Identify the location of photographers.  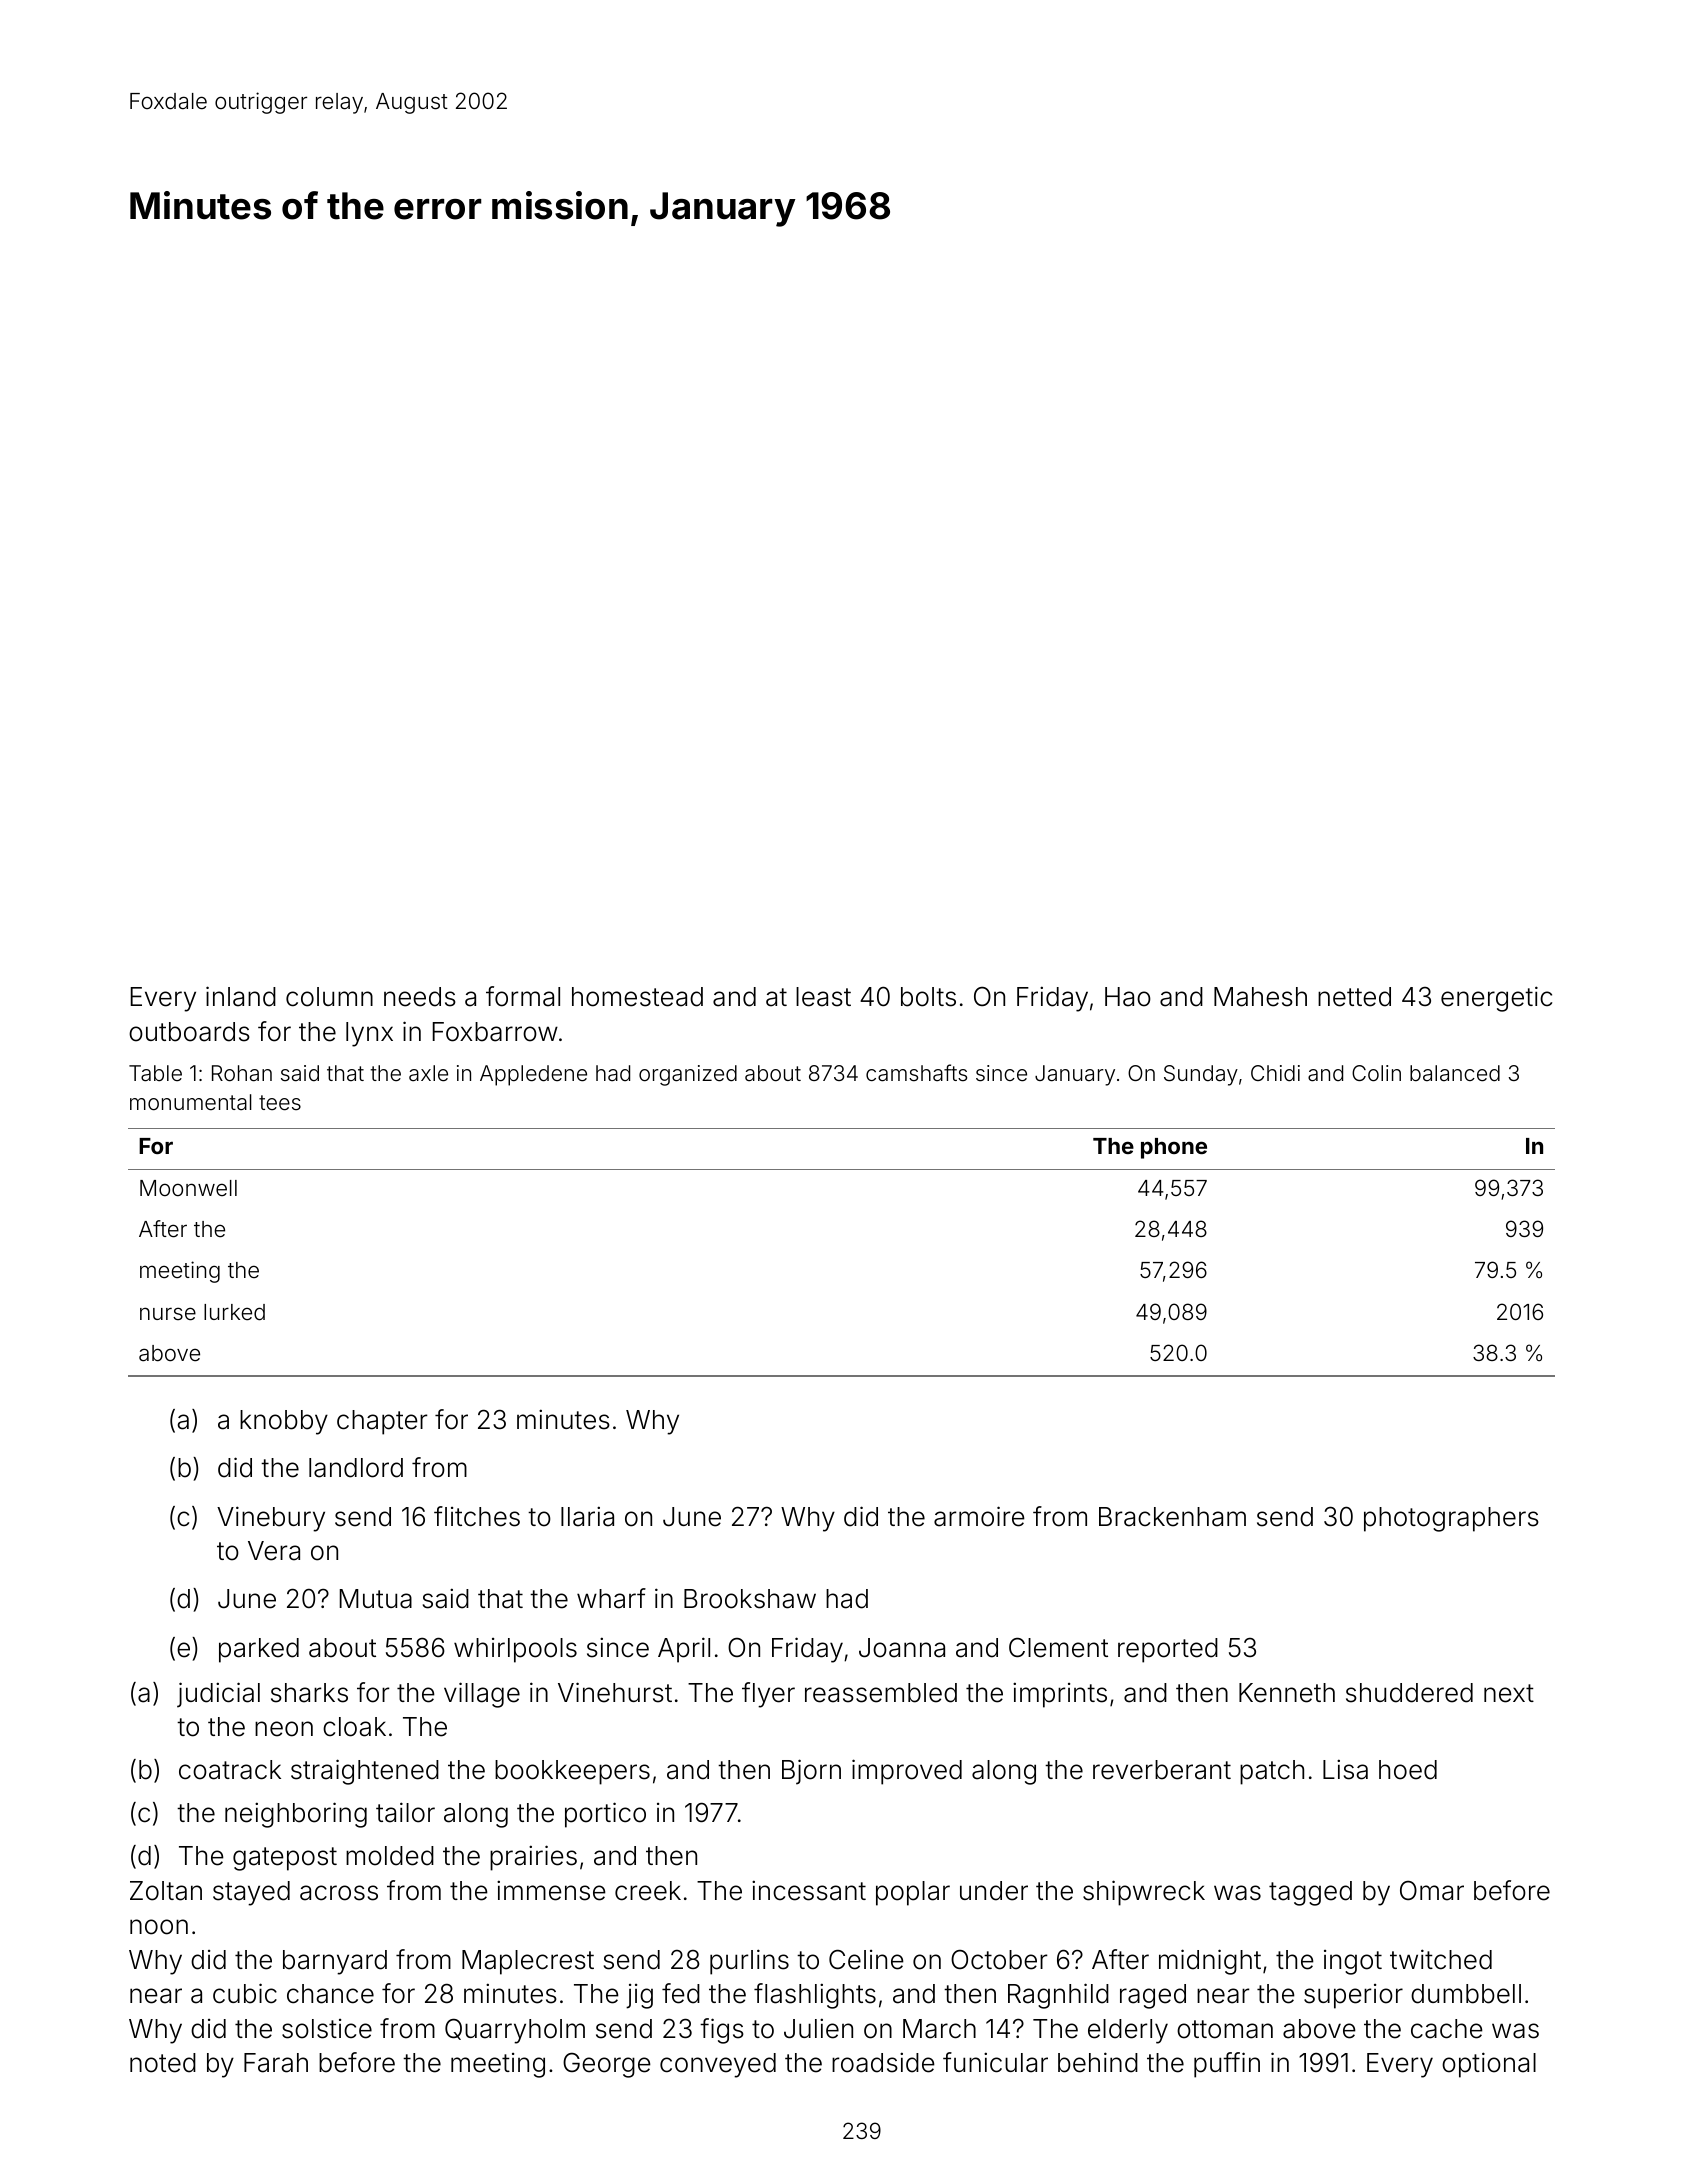
(1451, 1519).
